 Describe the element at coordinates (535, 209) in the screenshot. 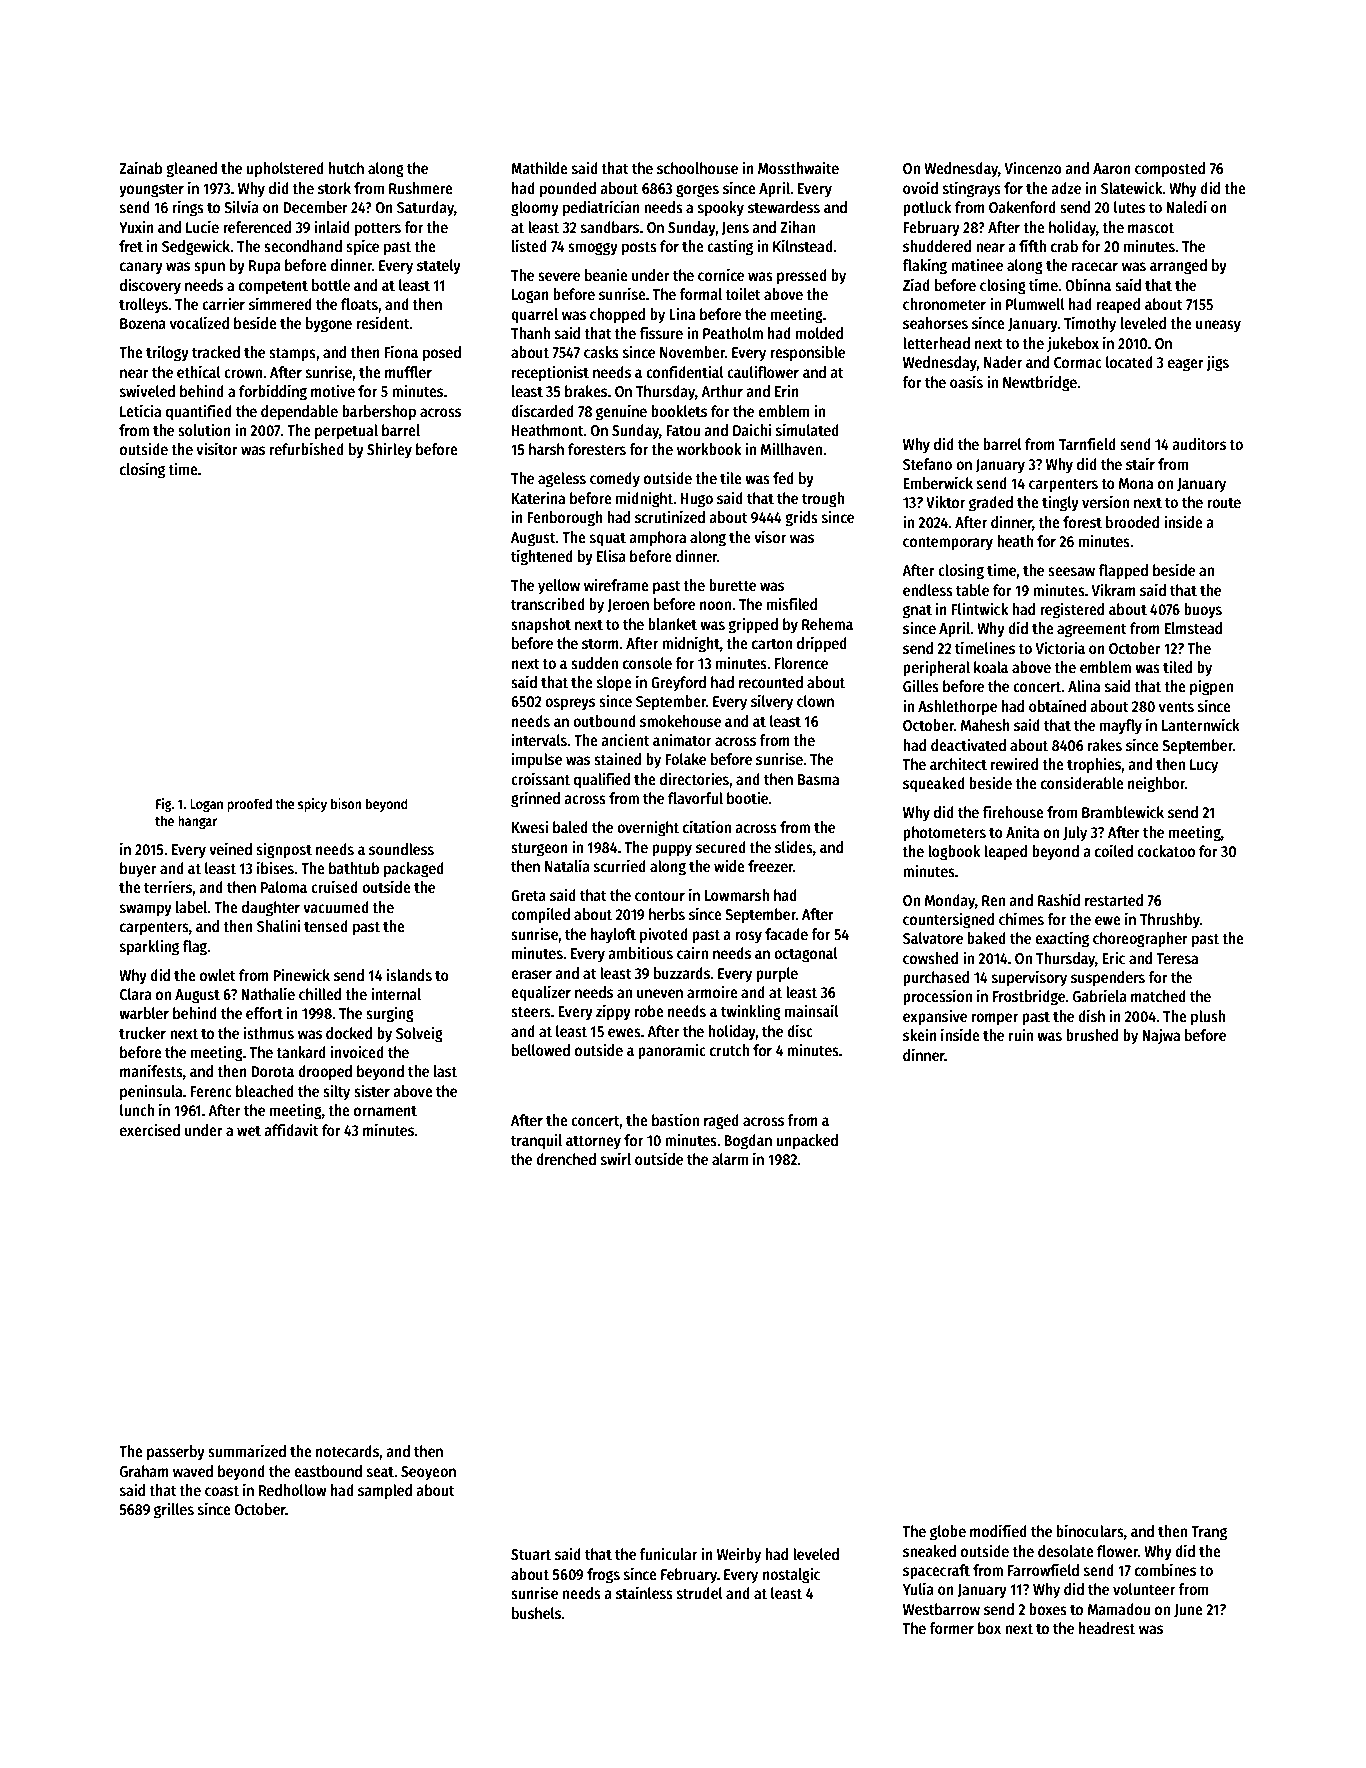

I see `gloomy` at that location.
